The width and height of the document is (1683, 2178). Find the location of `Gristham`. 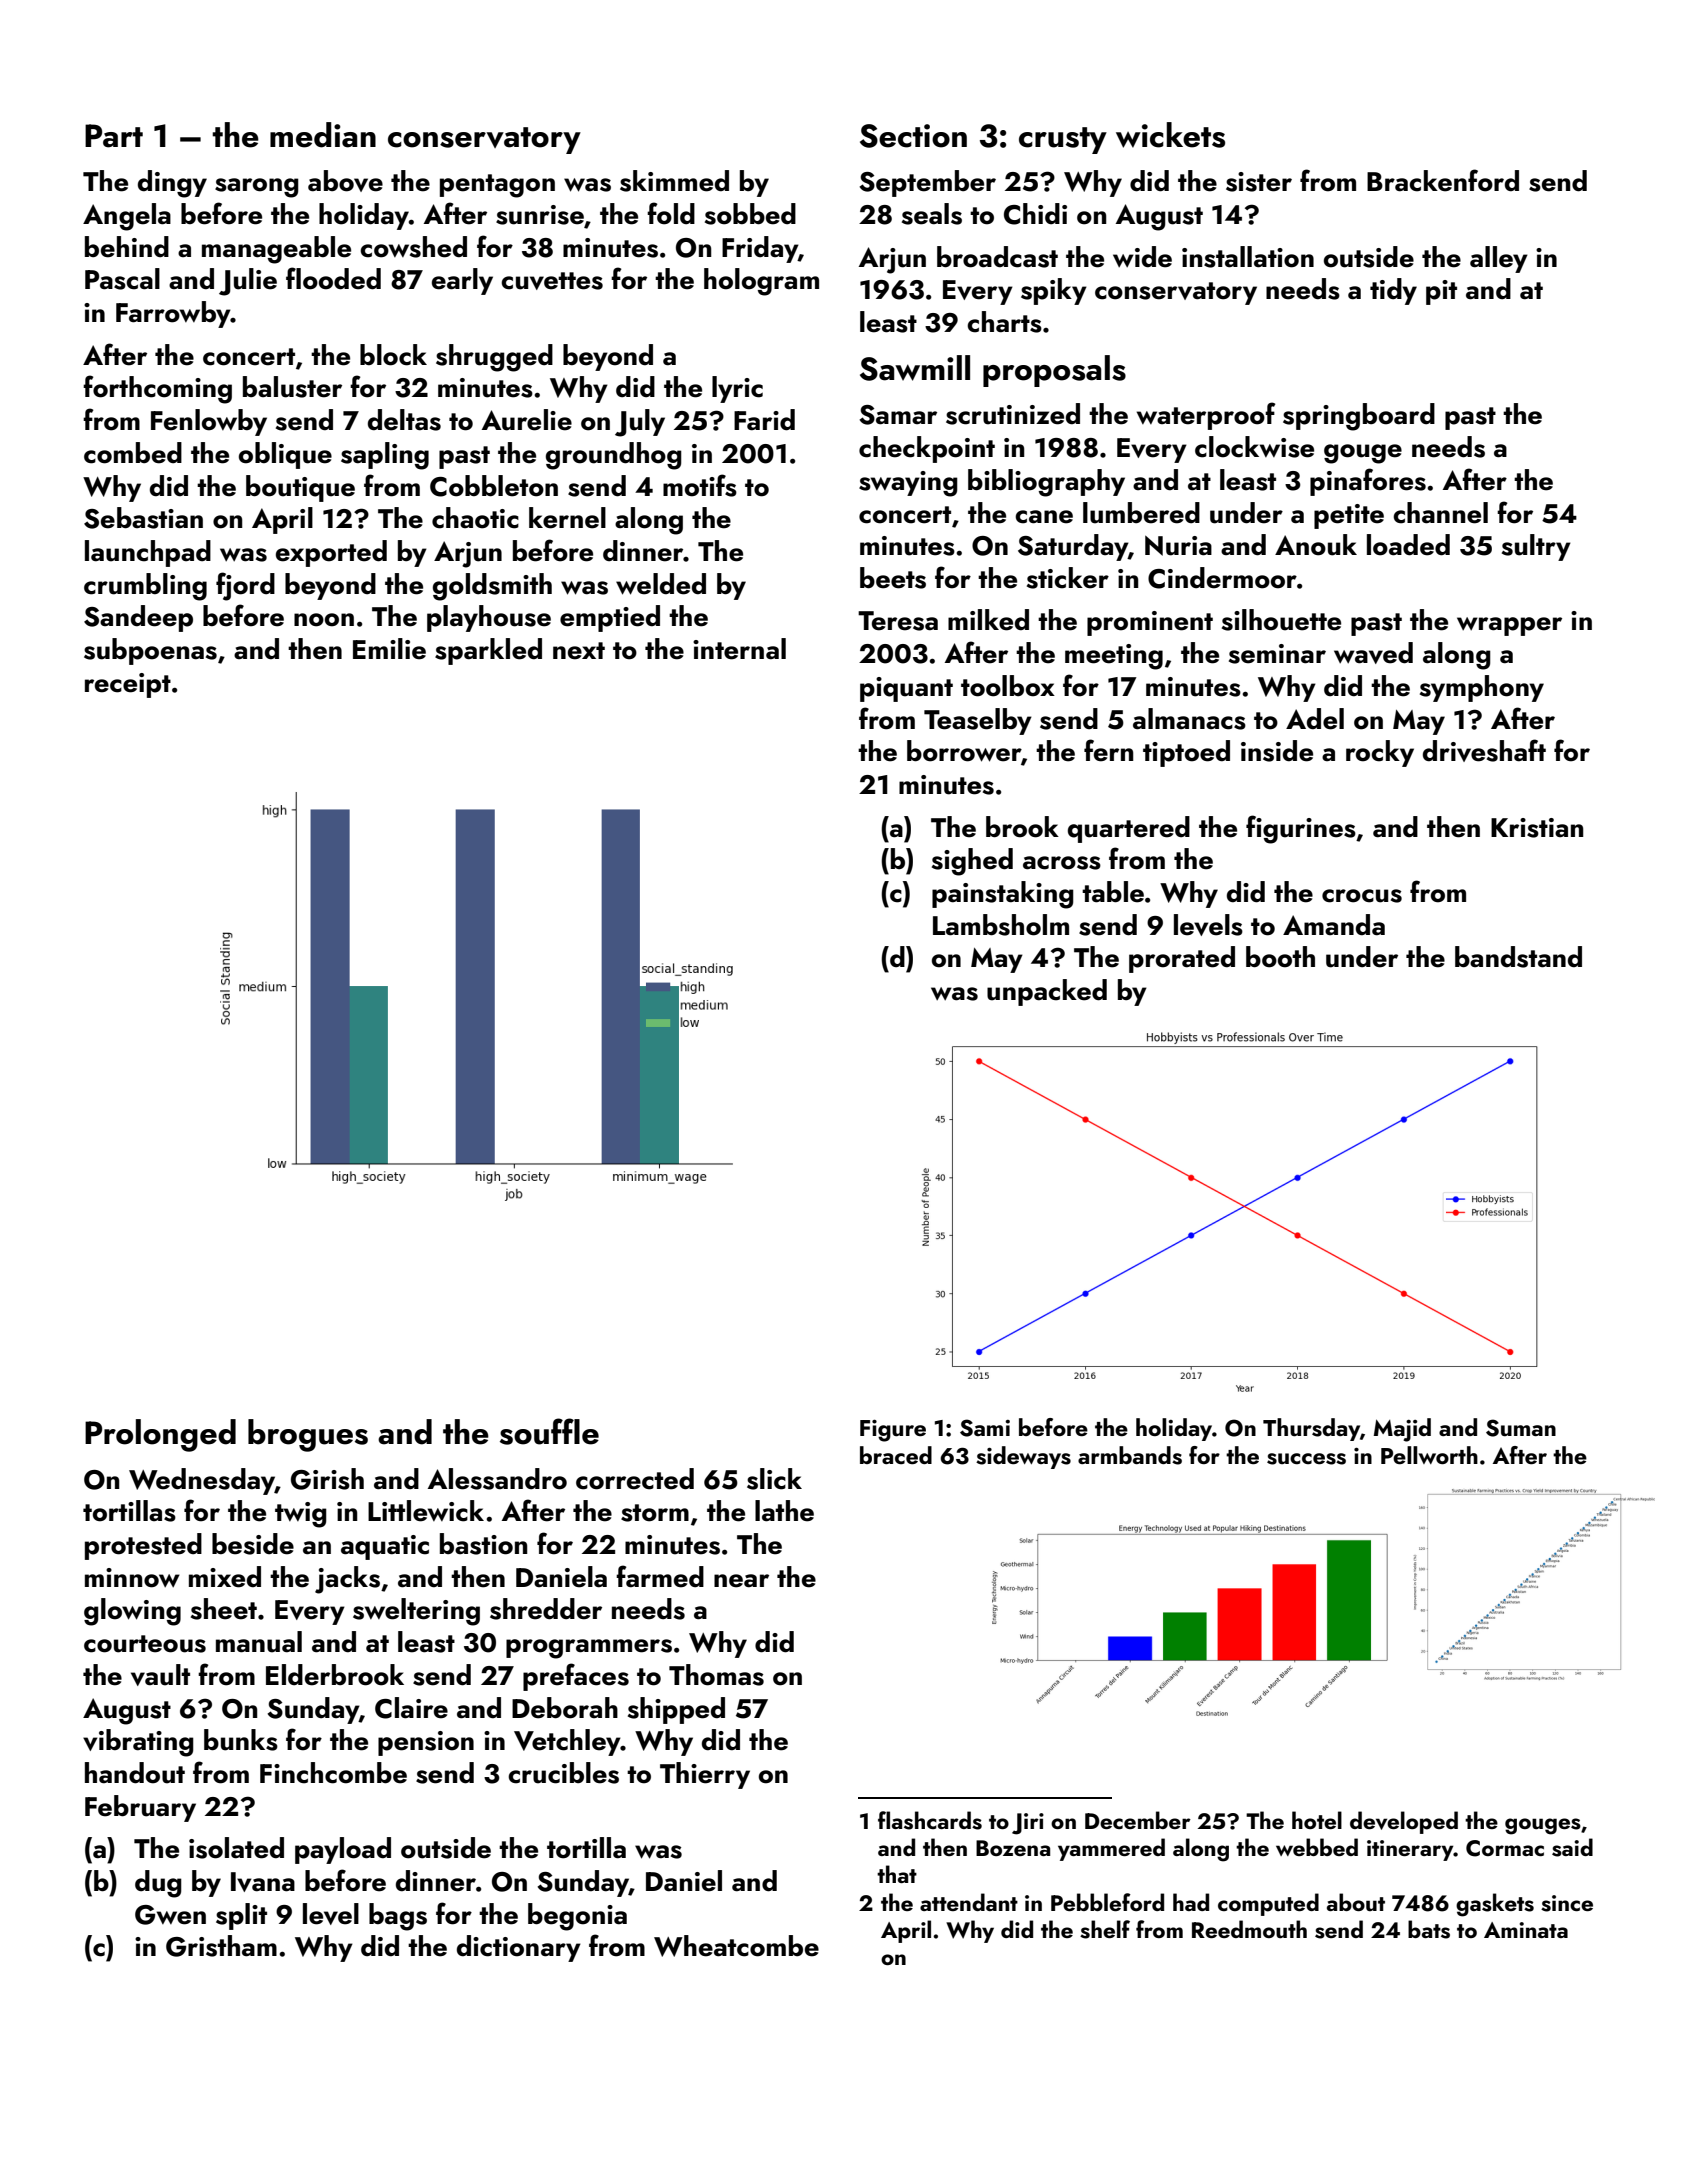

Gristham is located at coordinates (221, 1946).
